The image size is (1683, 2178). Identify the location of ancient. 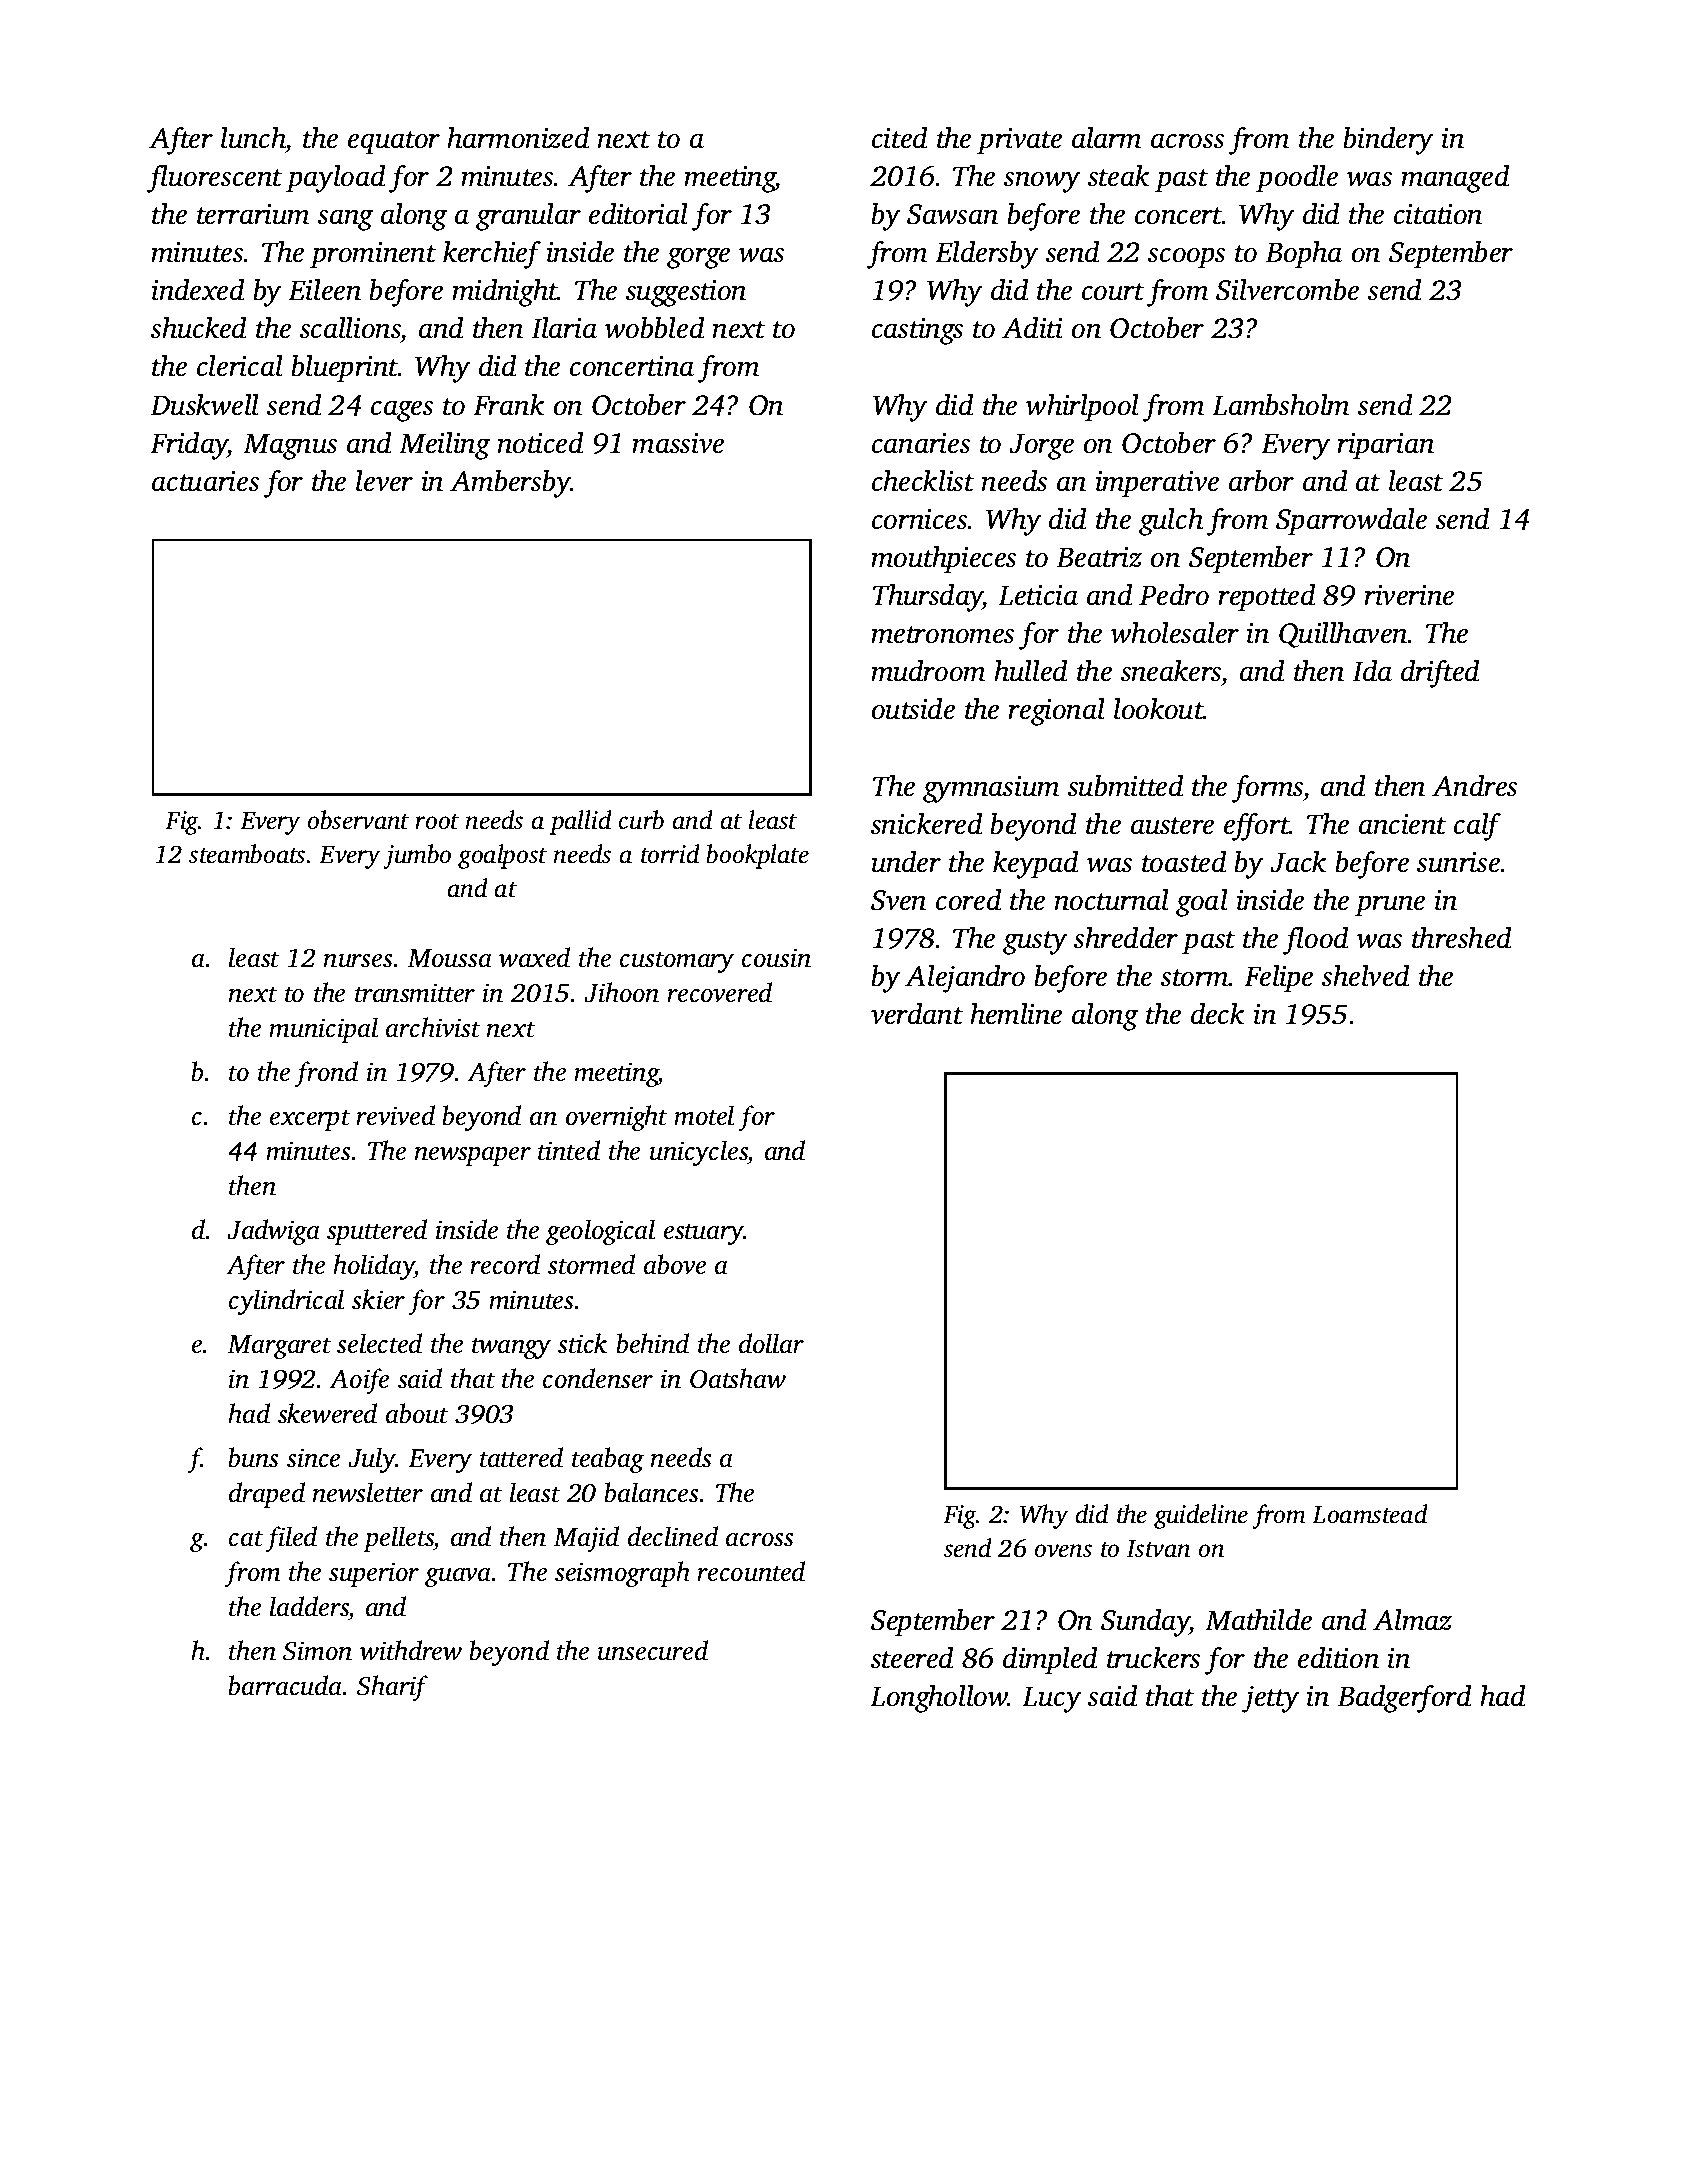
(1402, 824).
